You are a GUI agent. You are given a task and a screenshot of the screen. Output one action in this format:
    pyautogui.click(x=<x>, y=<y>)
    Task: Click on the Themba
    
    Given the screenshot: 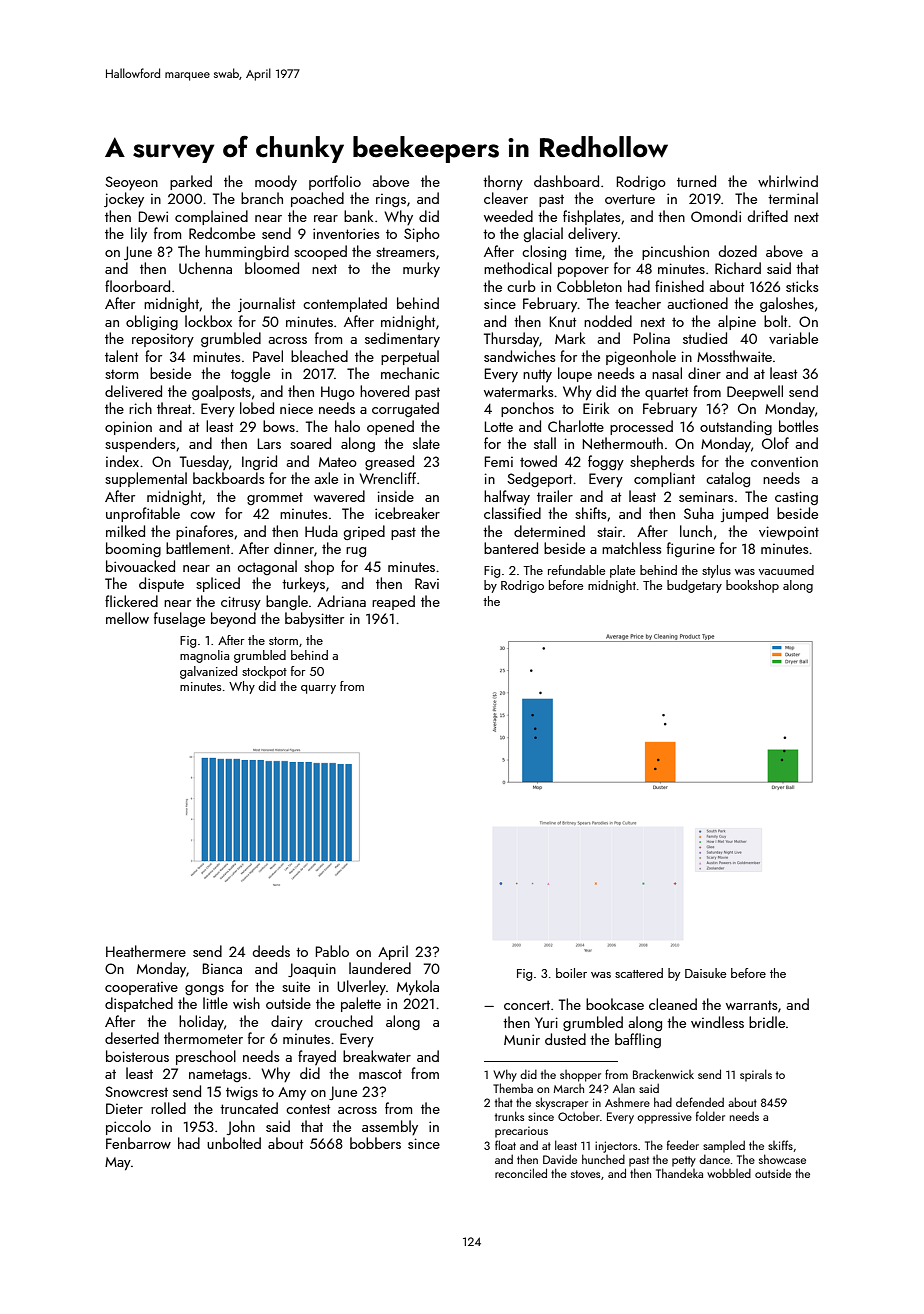 What is the action you would take?
    pyautogui.click(x=513, y=1088)
